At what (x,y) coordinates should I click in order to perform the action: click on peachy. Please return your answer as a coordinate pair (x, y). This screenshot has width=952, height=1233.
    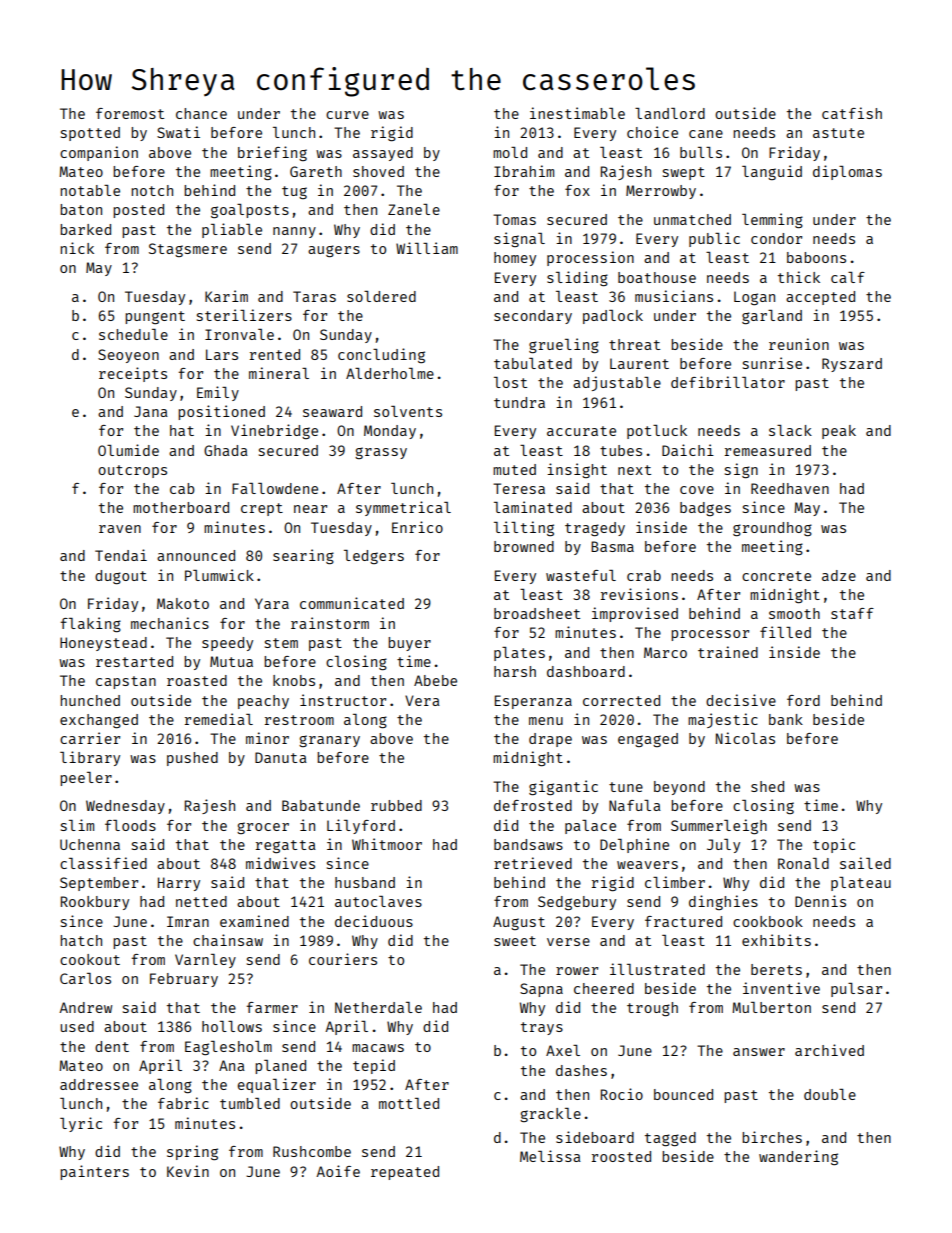
    Looking at the image, I should click on (263, 702).
